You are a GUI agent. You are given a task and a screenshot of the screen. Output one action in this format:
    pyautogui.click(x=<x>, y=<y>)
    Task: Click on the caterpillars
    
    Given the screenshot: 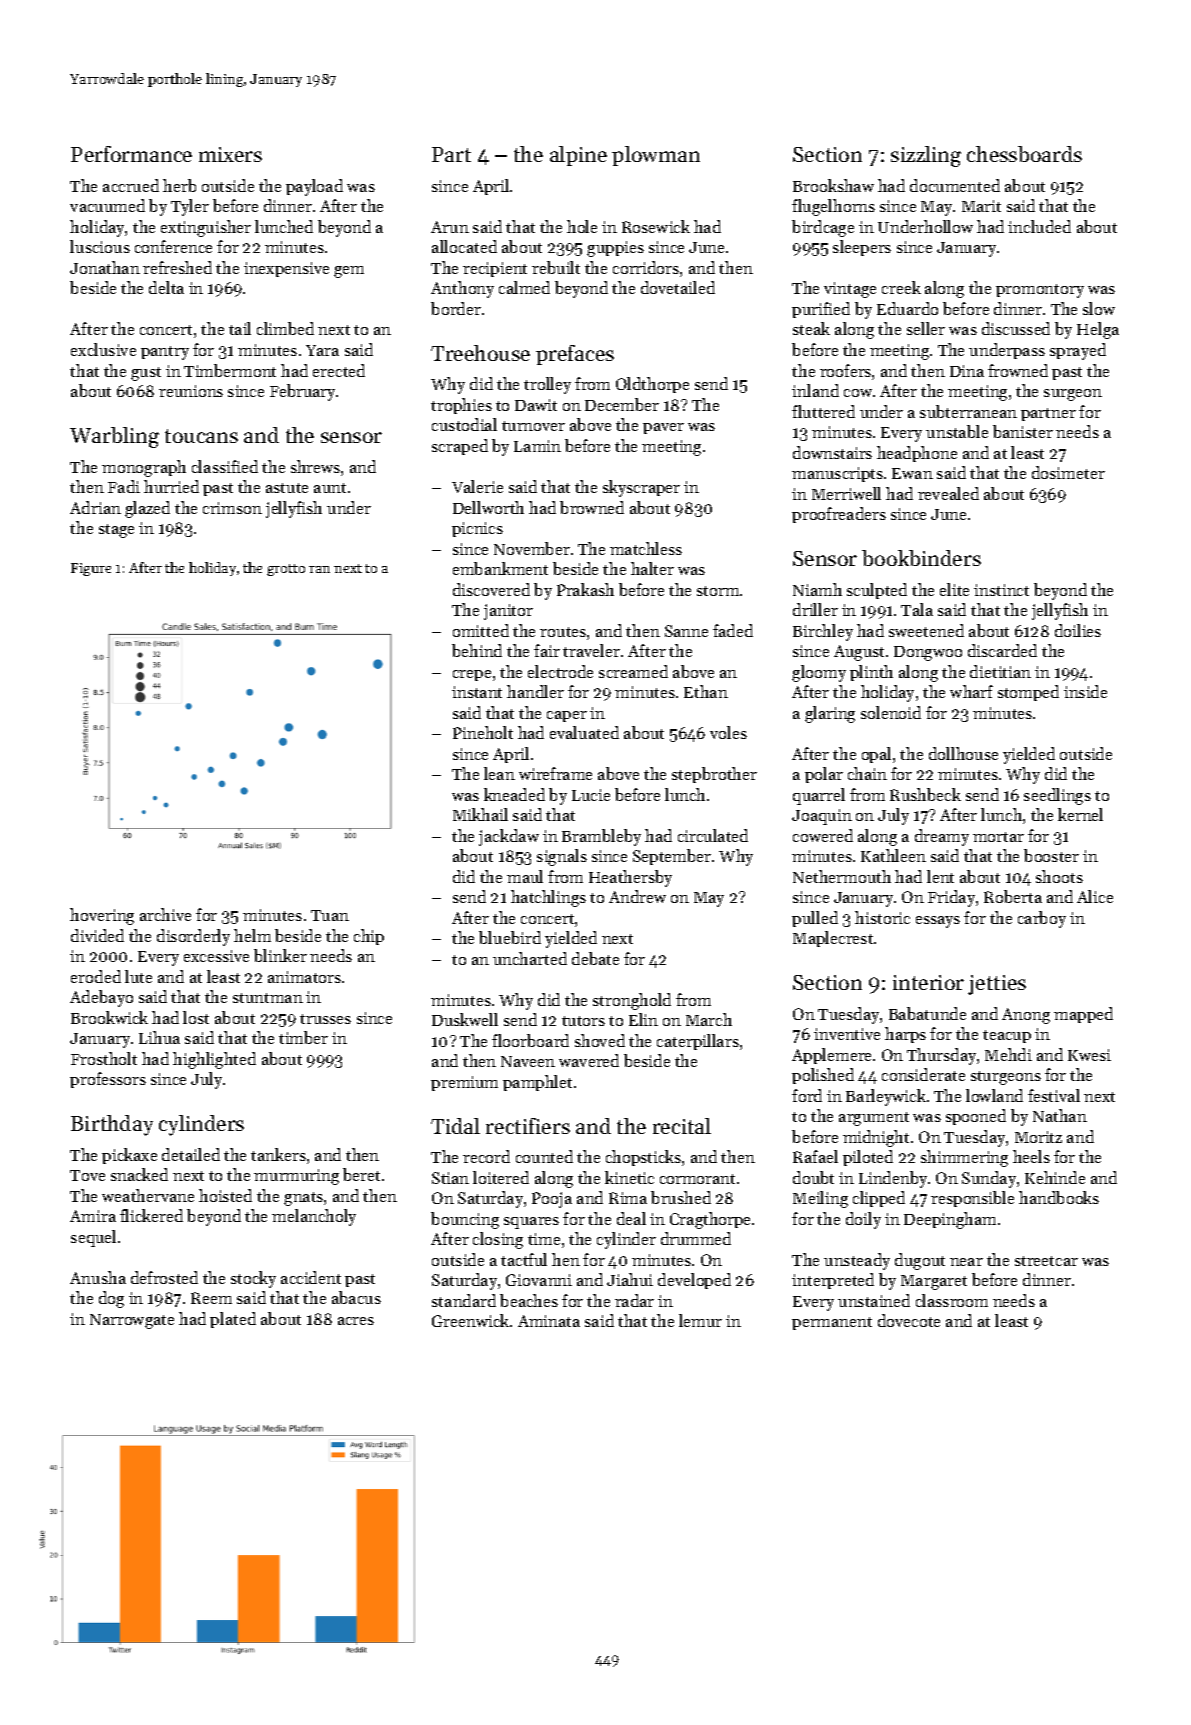 What is the action you would take?
    pyautogui.click(x=698, y=1042)
